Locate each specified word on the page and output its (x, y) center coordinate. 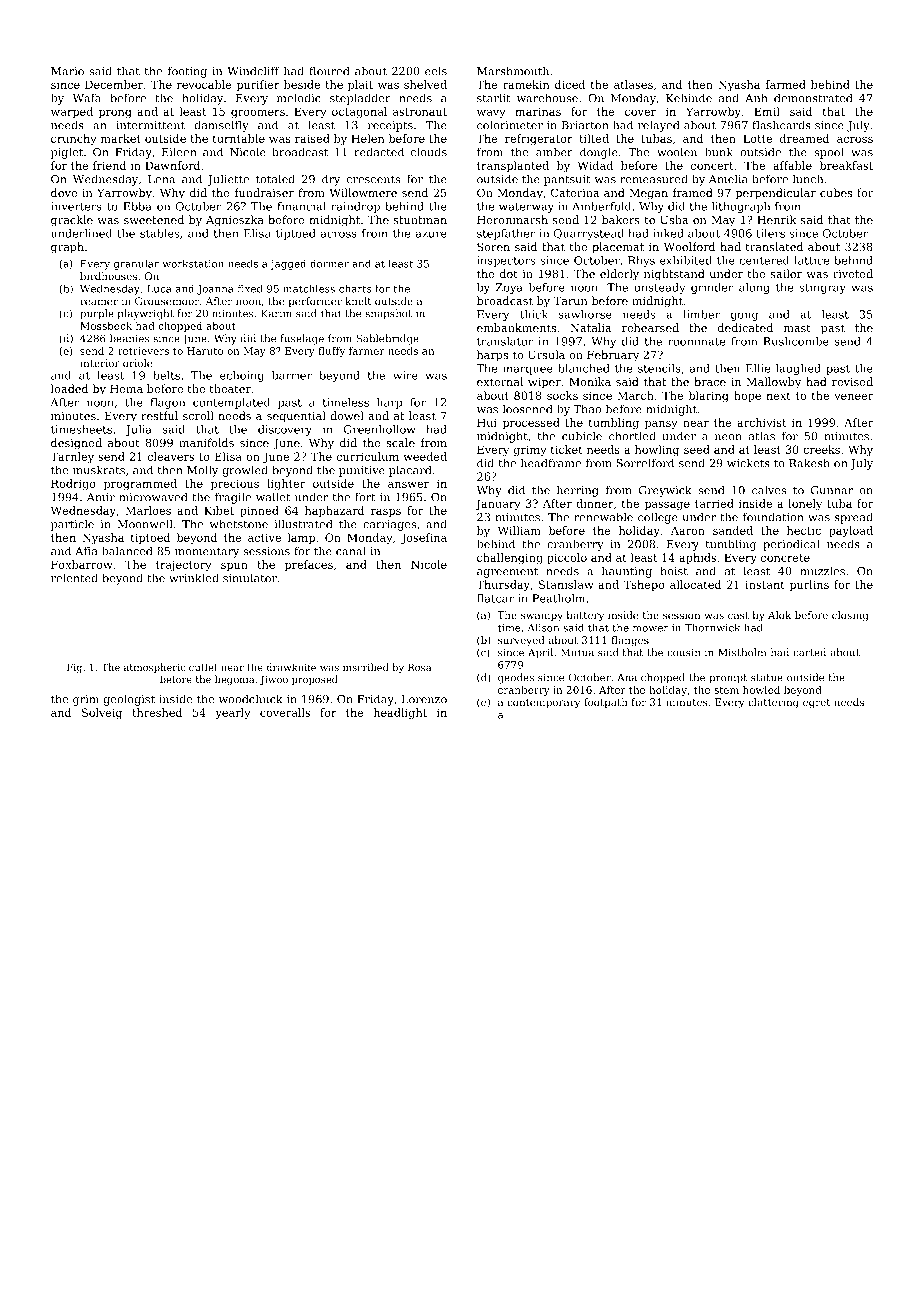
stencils (659, 368)
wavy (491, 114)
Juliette (228, 180)
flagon (167, 403)
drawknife (291, 667)
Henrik (776, 219)
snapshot (388, 314)
